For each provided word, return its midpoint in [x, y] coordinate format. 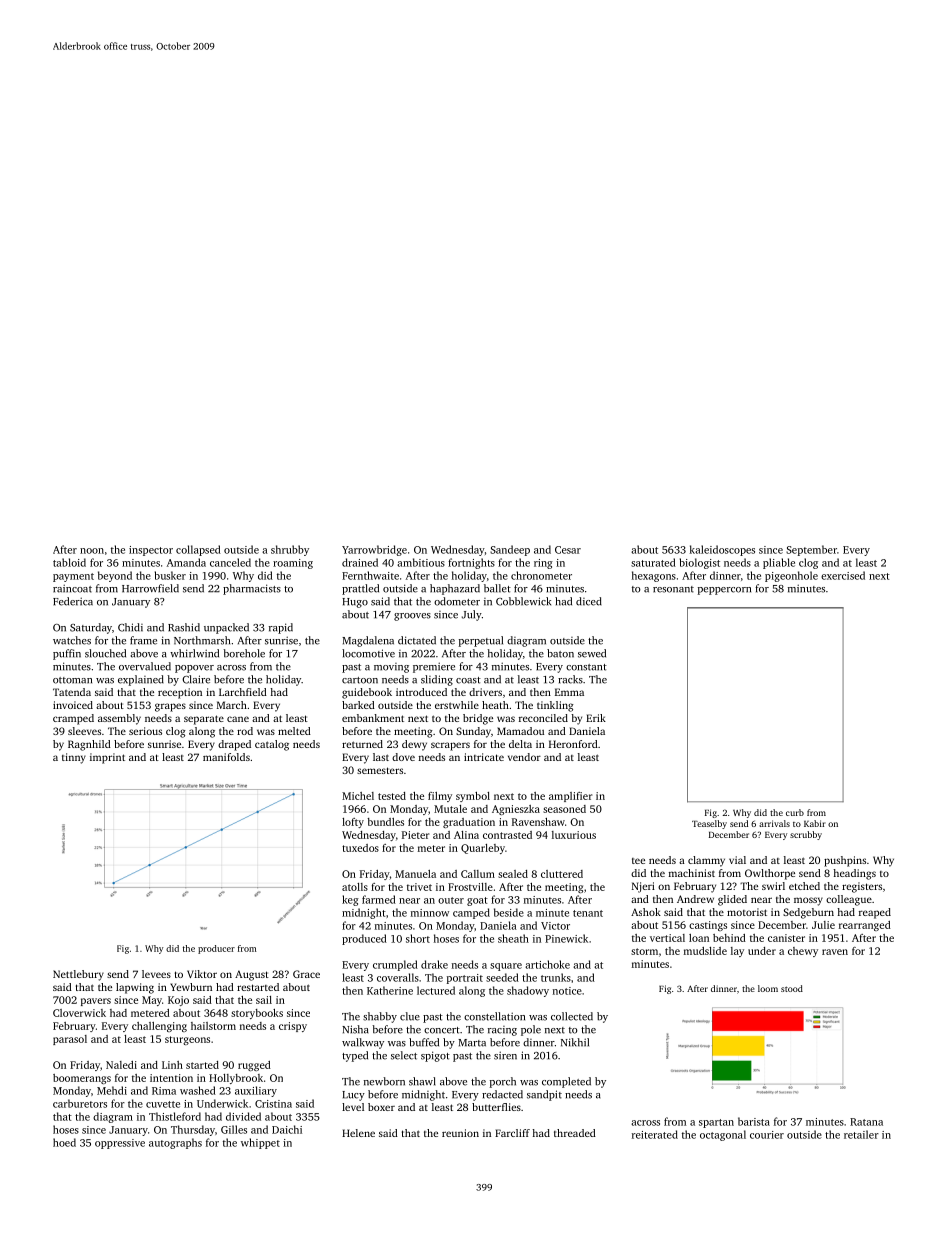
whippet [260, 1143]
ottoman [72, 680]
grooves [412, 617]
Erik [596, 718]
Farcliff [512, 1133]
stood [792, 988]
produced [364, 939]
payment [73, 577]
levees [156, 974]
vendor [524, 757]
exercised [843, 575]
